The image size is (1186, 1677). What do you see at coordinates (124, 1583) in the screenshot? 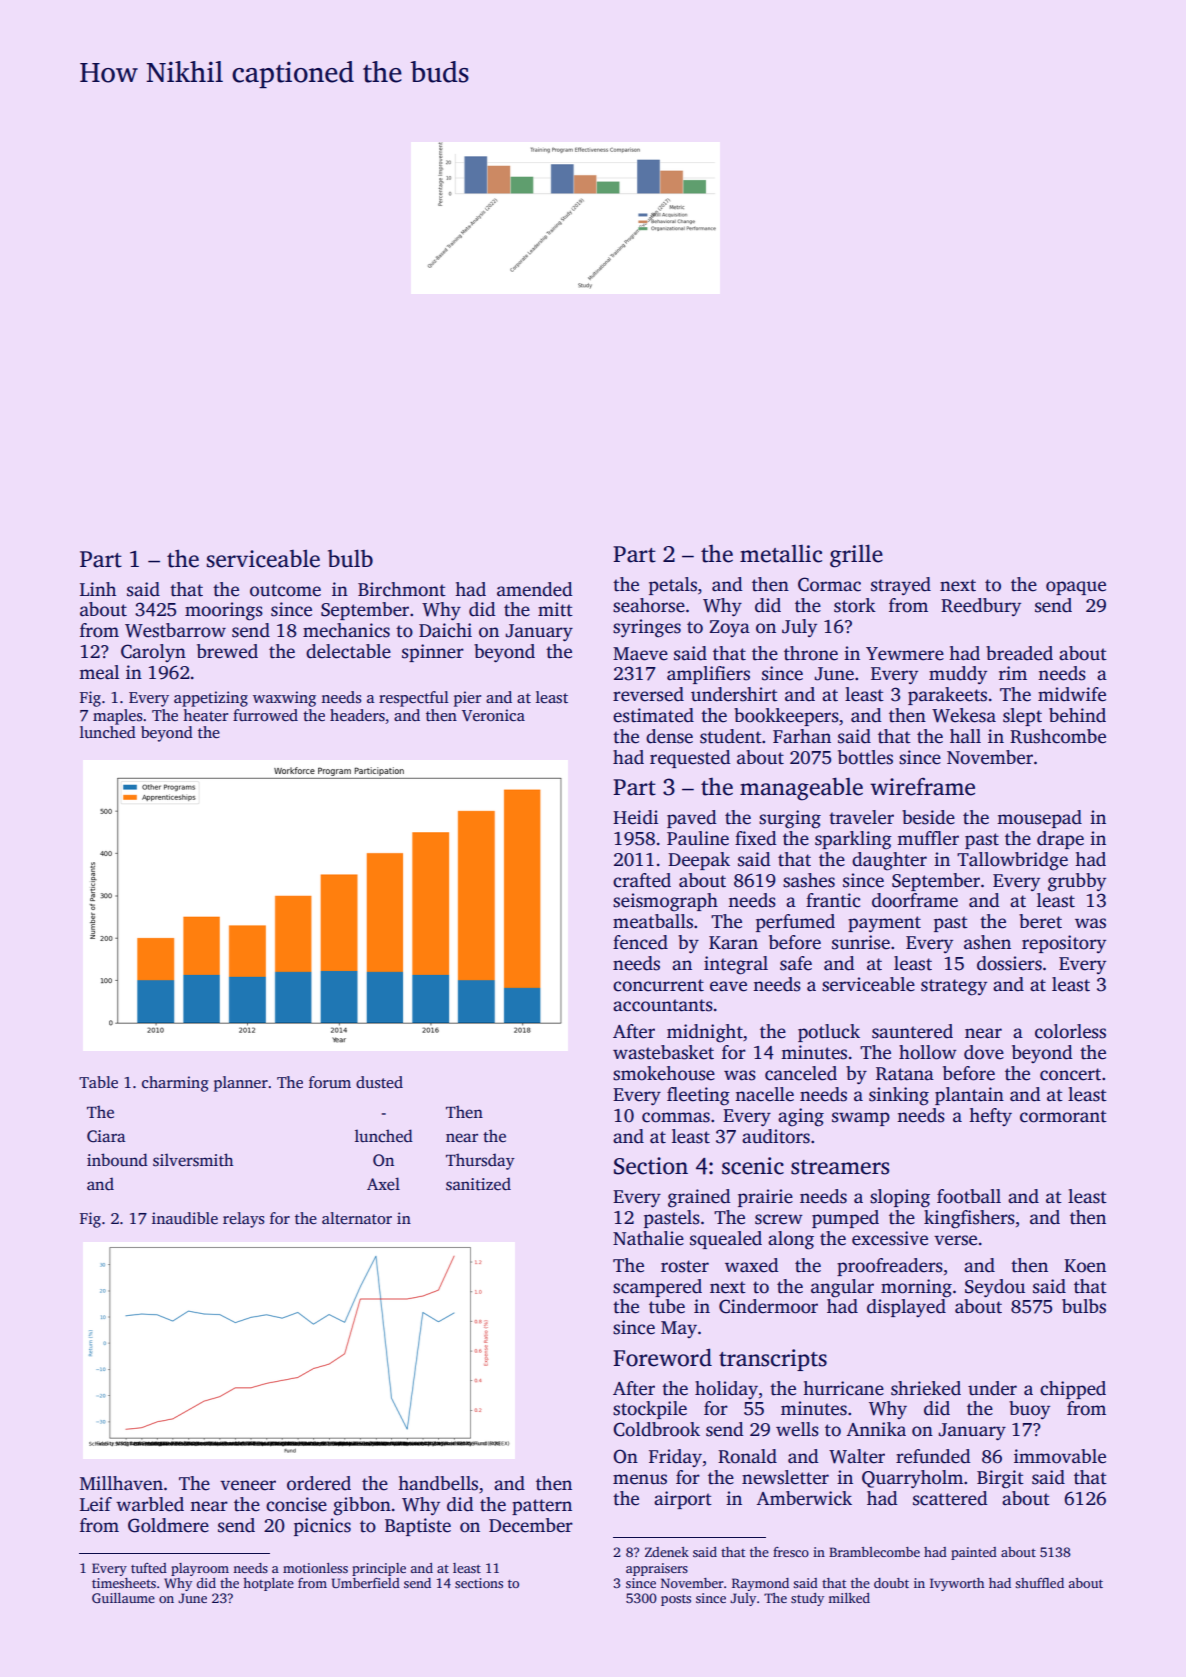
I see `timesheets` at bounding box center [124, 1583].
